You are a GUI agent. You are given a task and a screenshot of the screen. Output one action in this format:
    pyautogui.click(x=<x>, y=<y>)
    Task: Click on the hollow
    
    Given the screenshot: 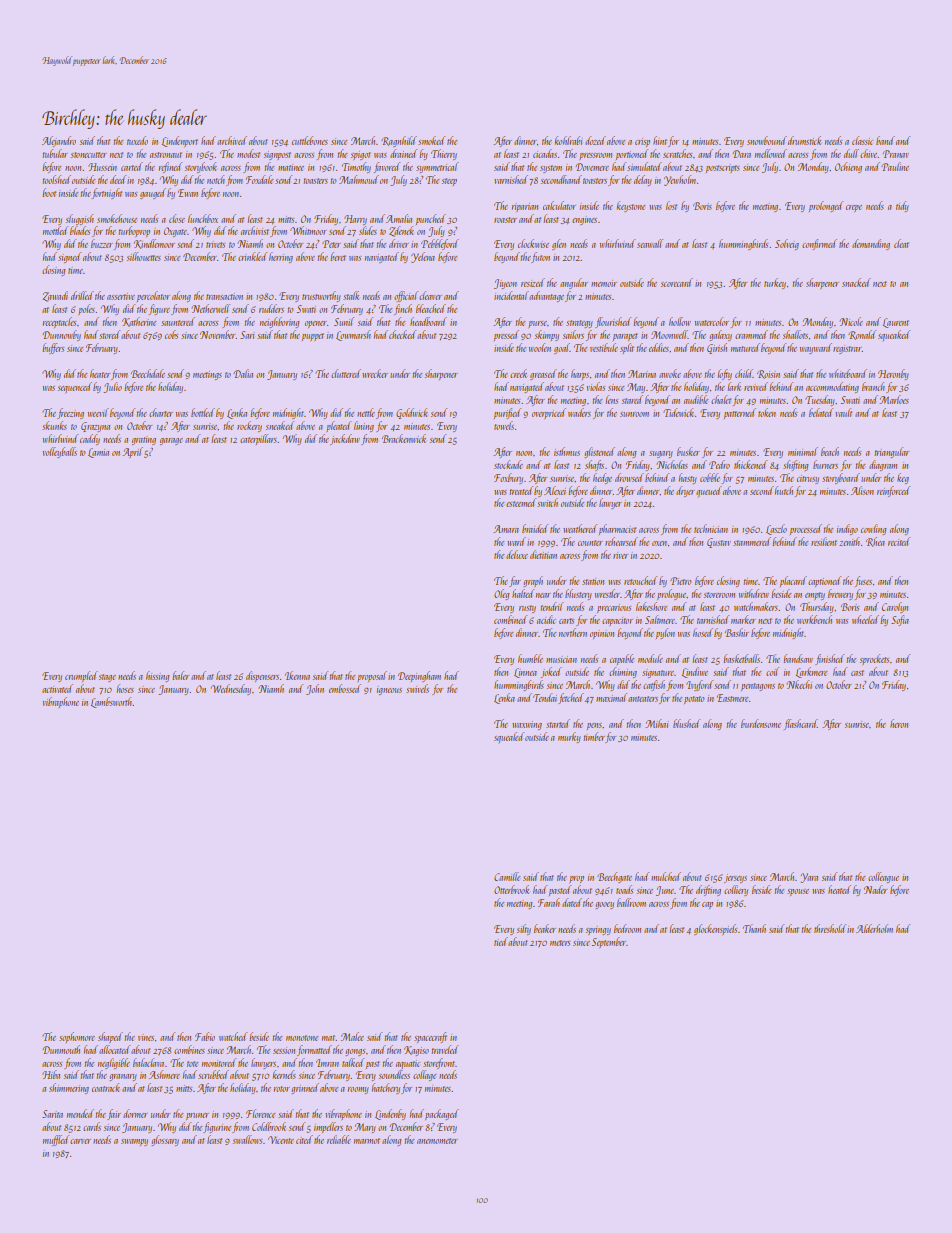 What is the action you would take?
    pyautogui.click(x=680, y=321)
